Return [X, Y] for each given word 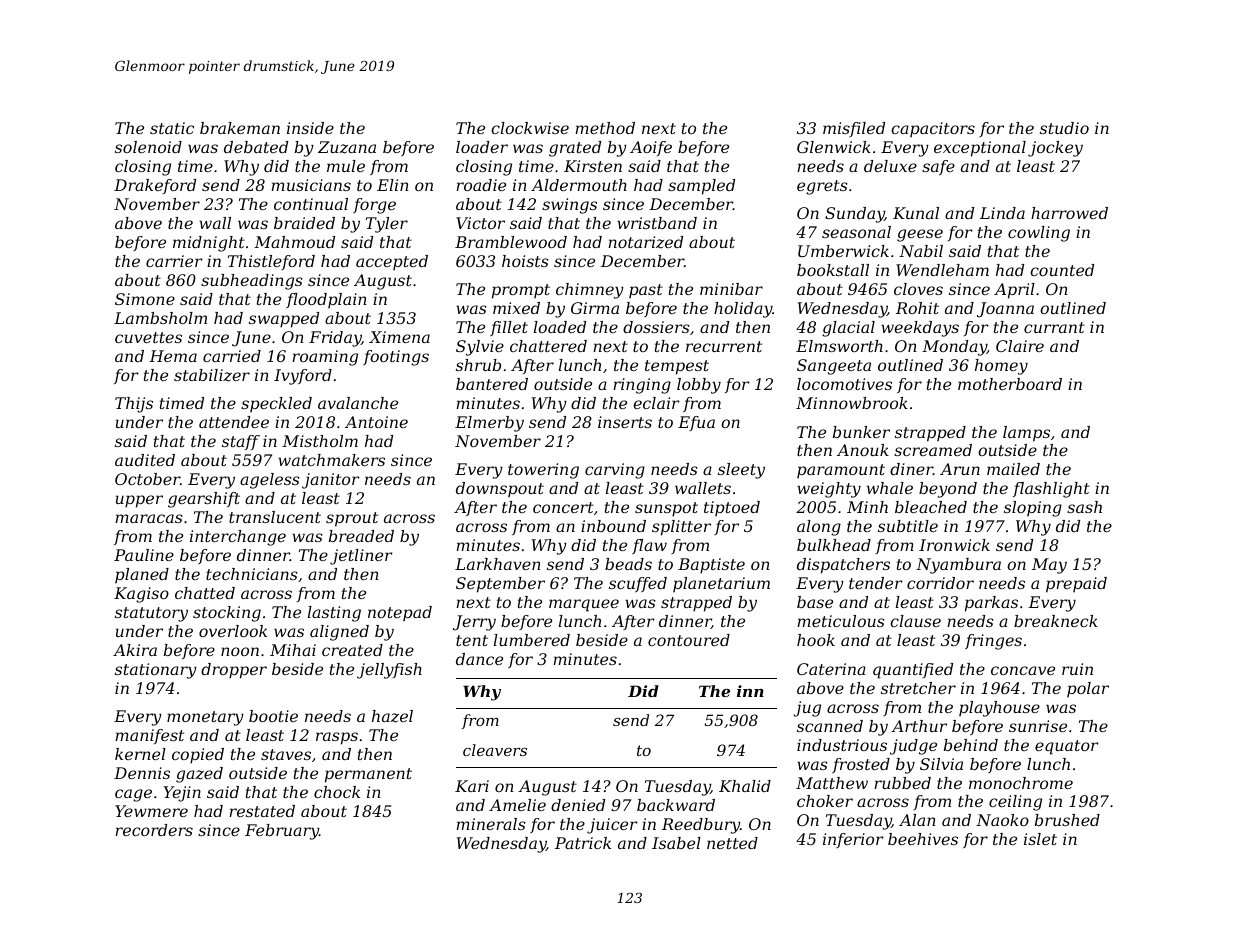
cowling [1039, 234]
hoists [525, 261]
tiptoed [732, 508]
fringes [993, 642]
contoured [689, 640]
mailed [1013, 469]
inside [310, 128]
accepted [392, 262]
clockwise [530, 128]
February [282, 832]
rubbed [902, 783]
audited [145, 460]
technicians [252, 574]
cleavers [495, 750]
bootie [273, 716]
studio [1064, 128]
